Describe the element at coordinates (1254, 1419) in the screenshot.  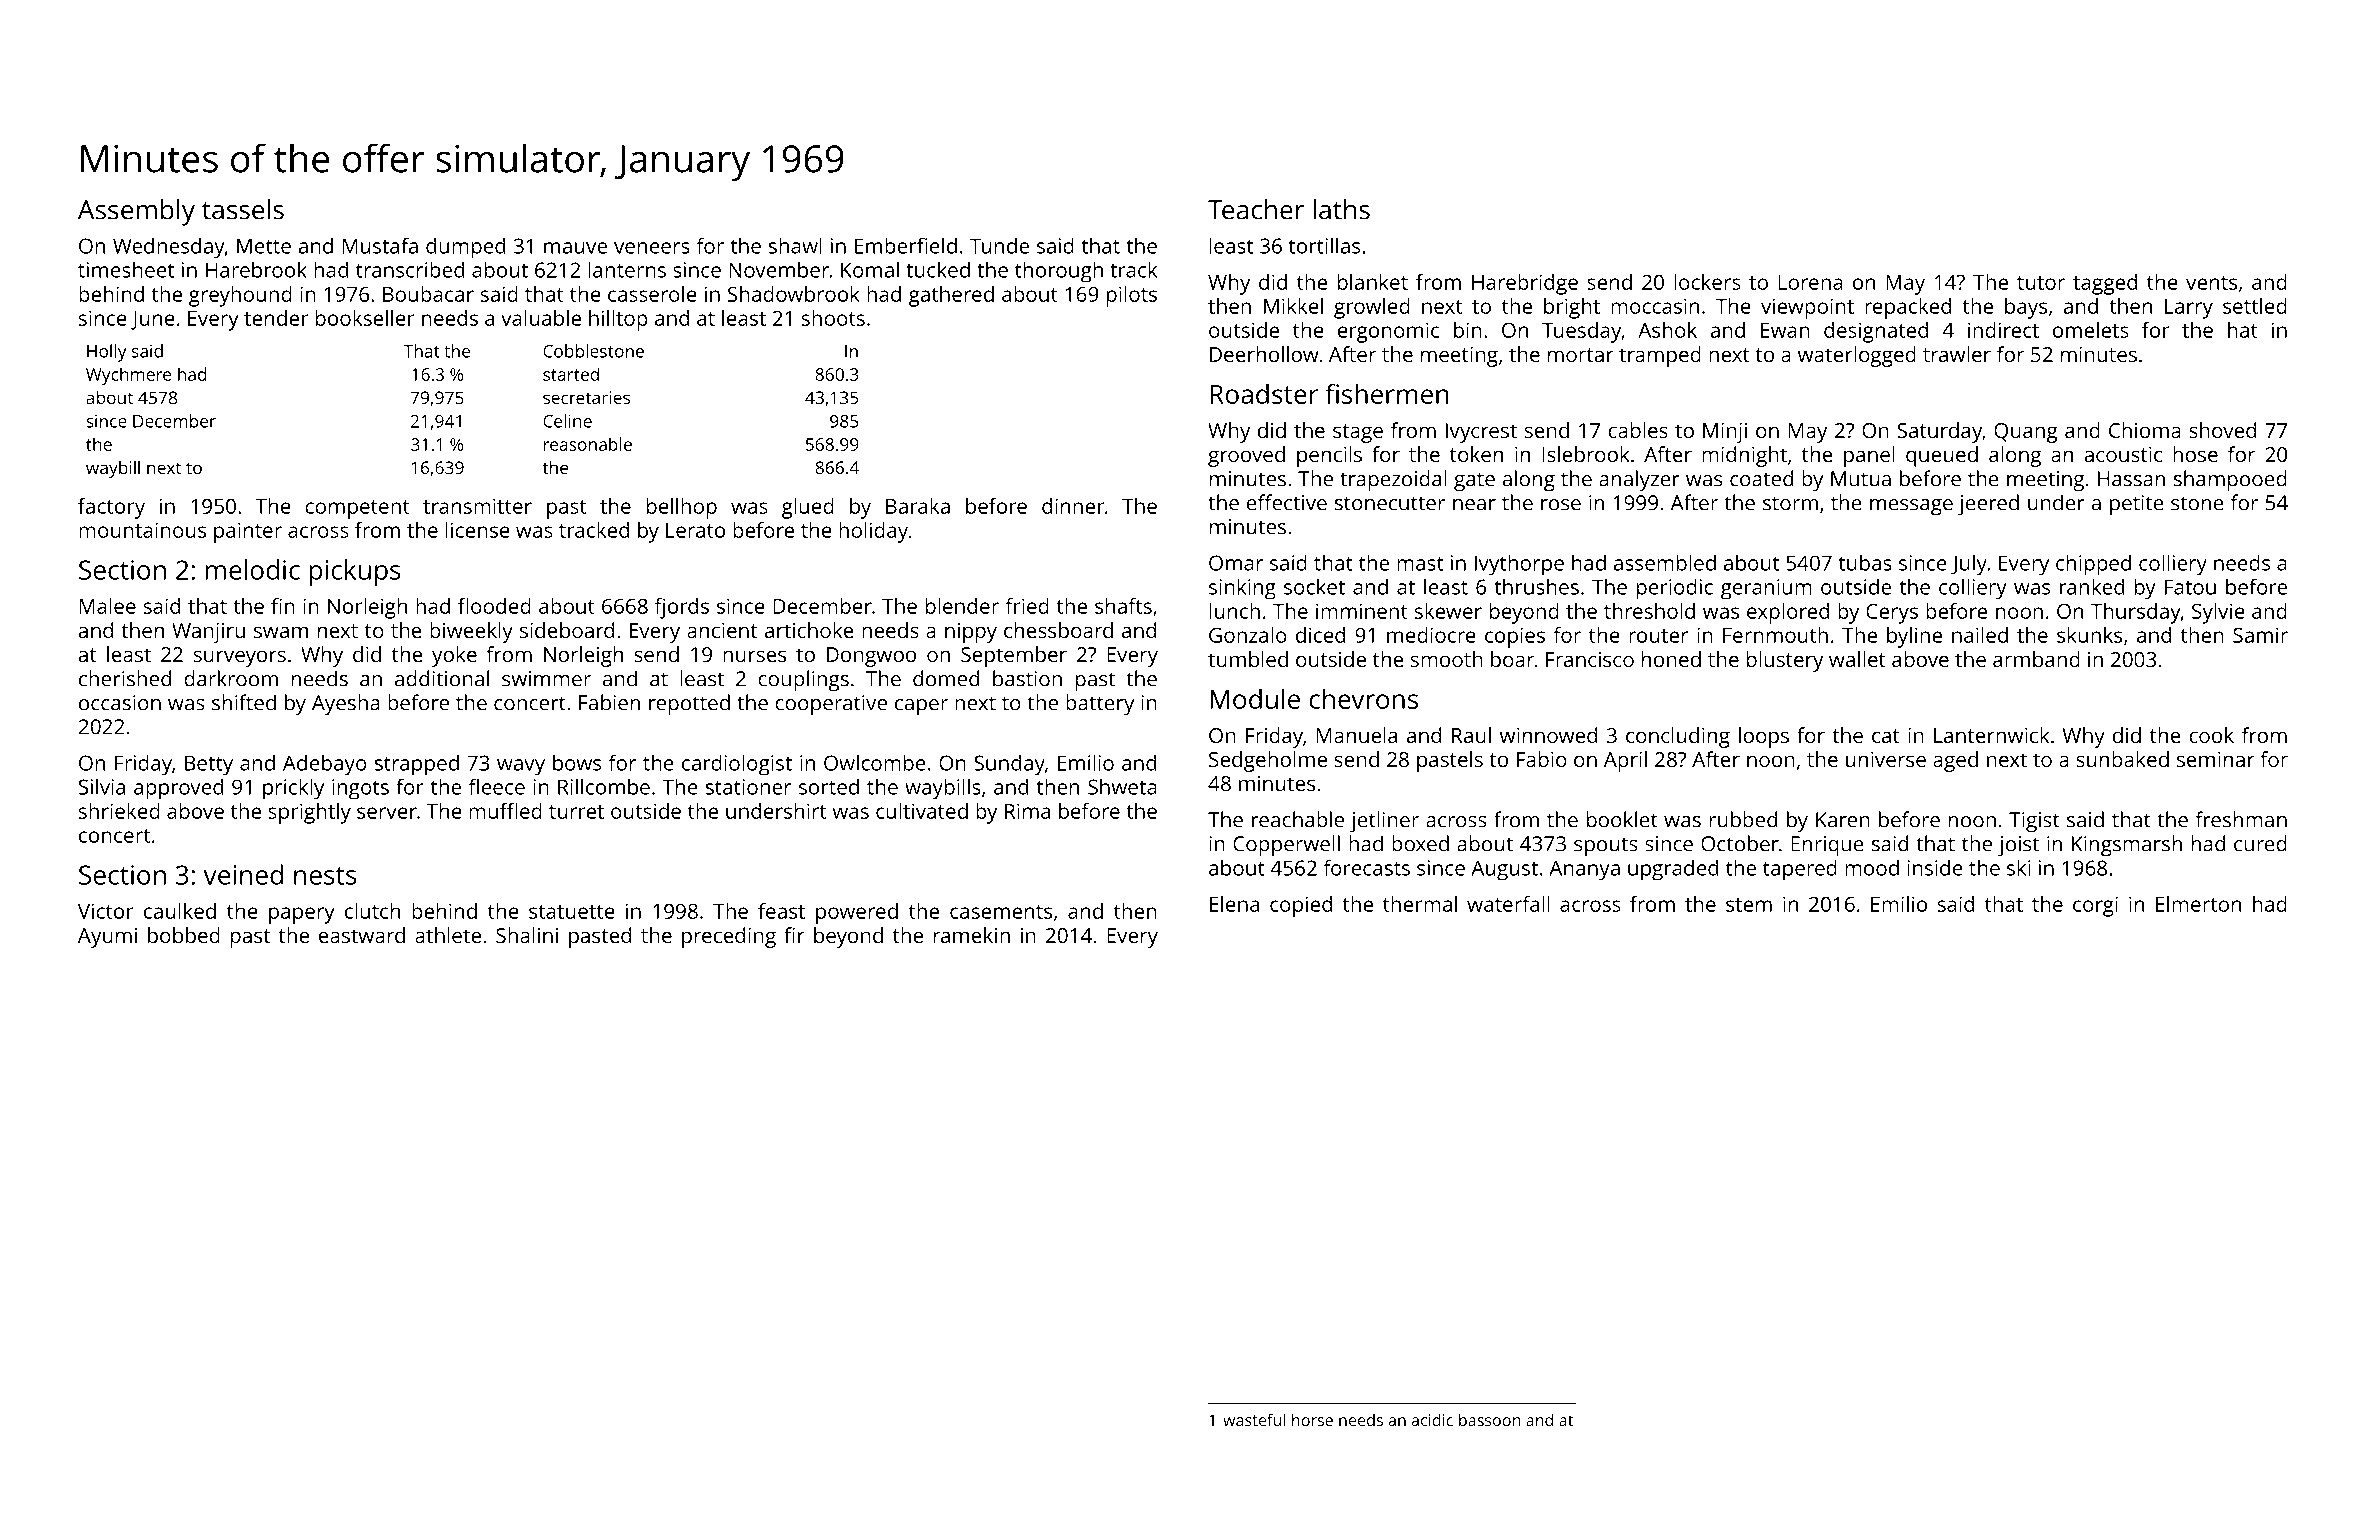
I see `wasteful` at that location.
